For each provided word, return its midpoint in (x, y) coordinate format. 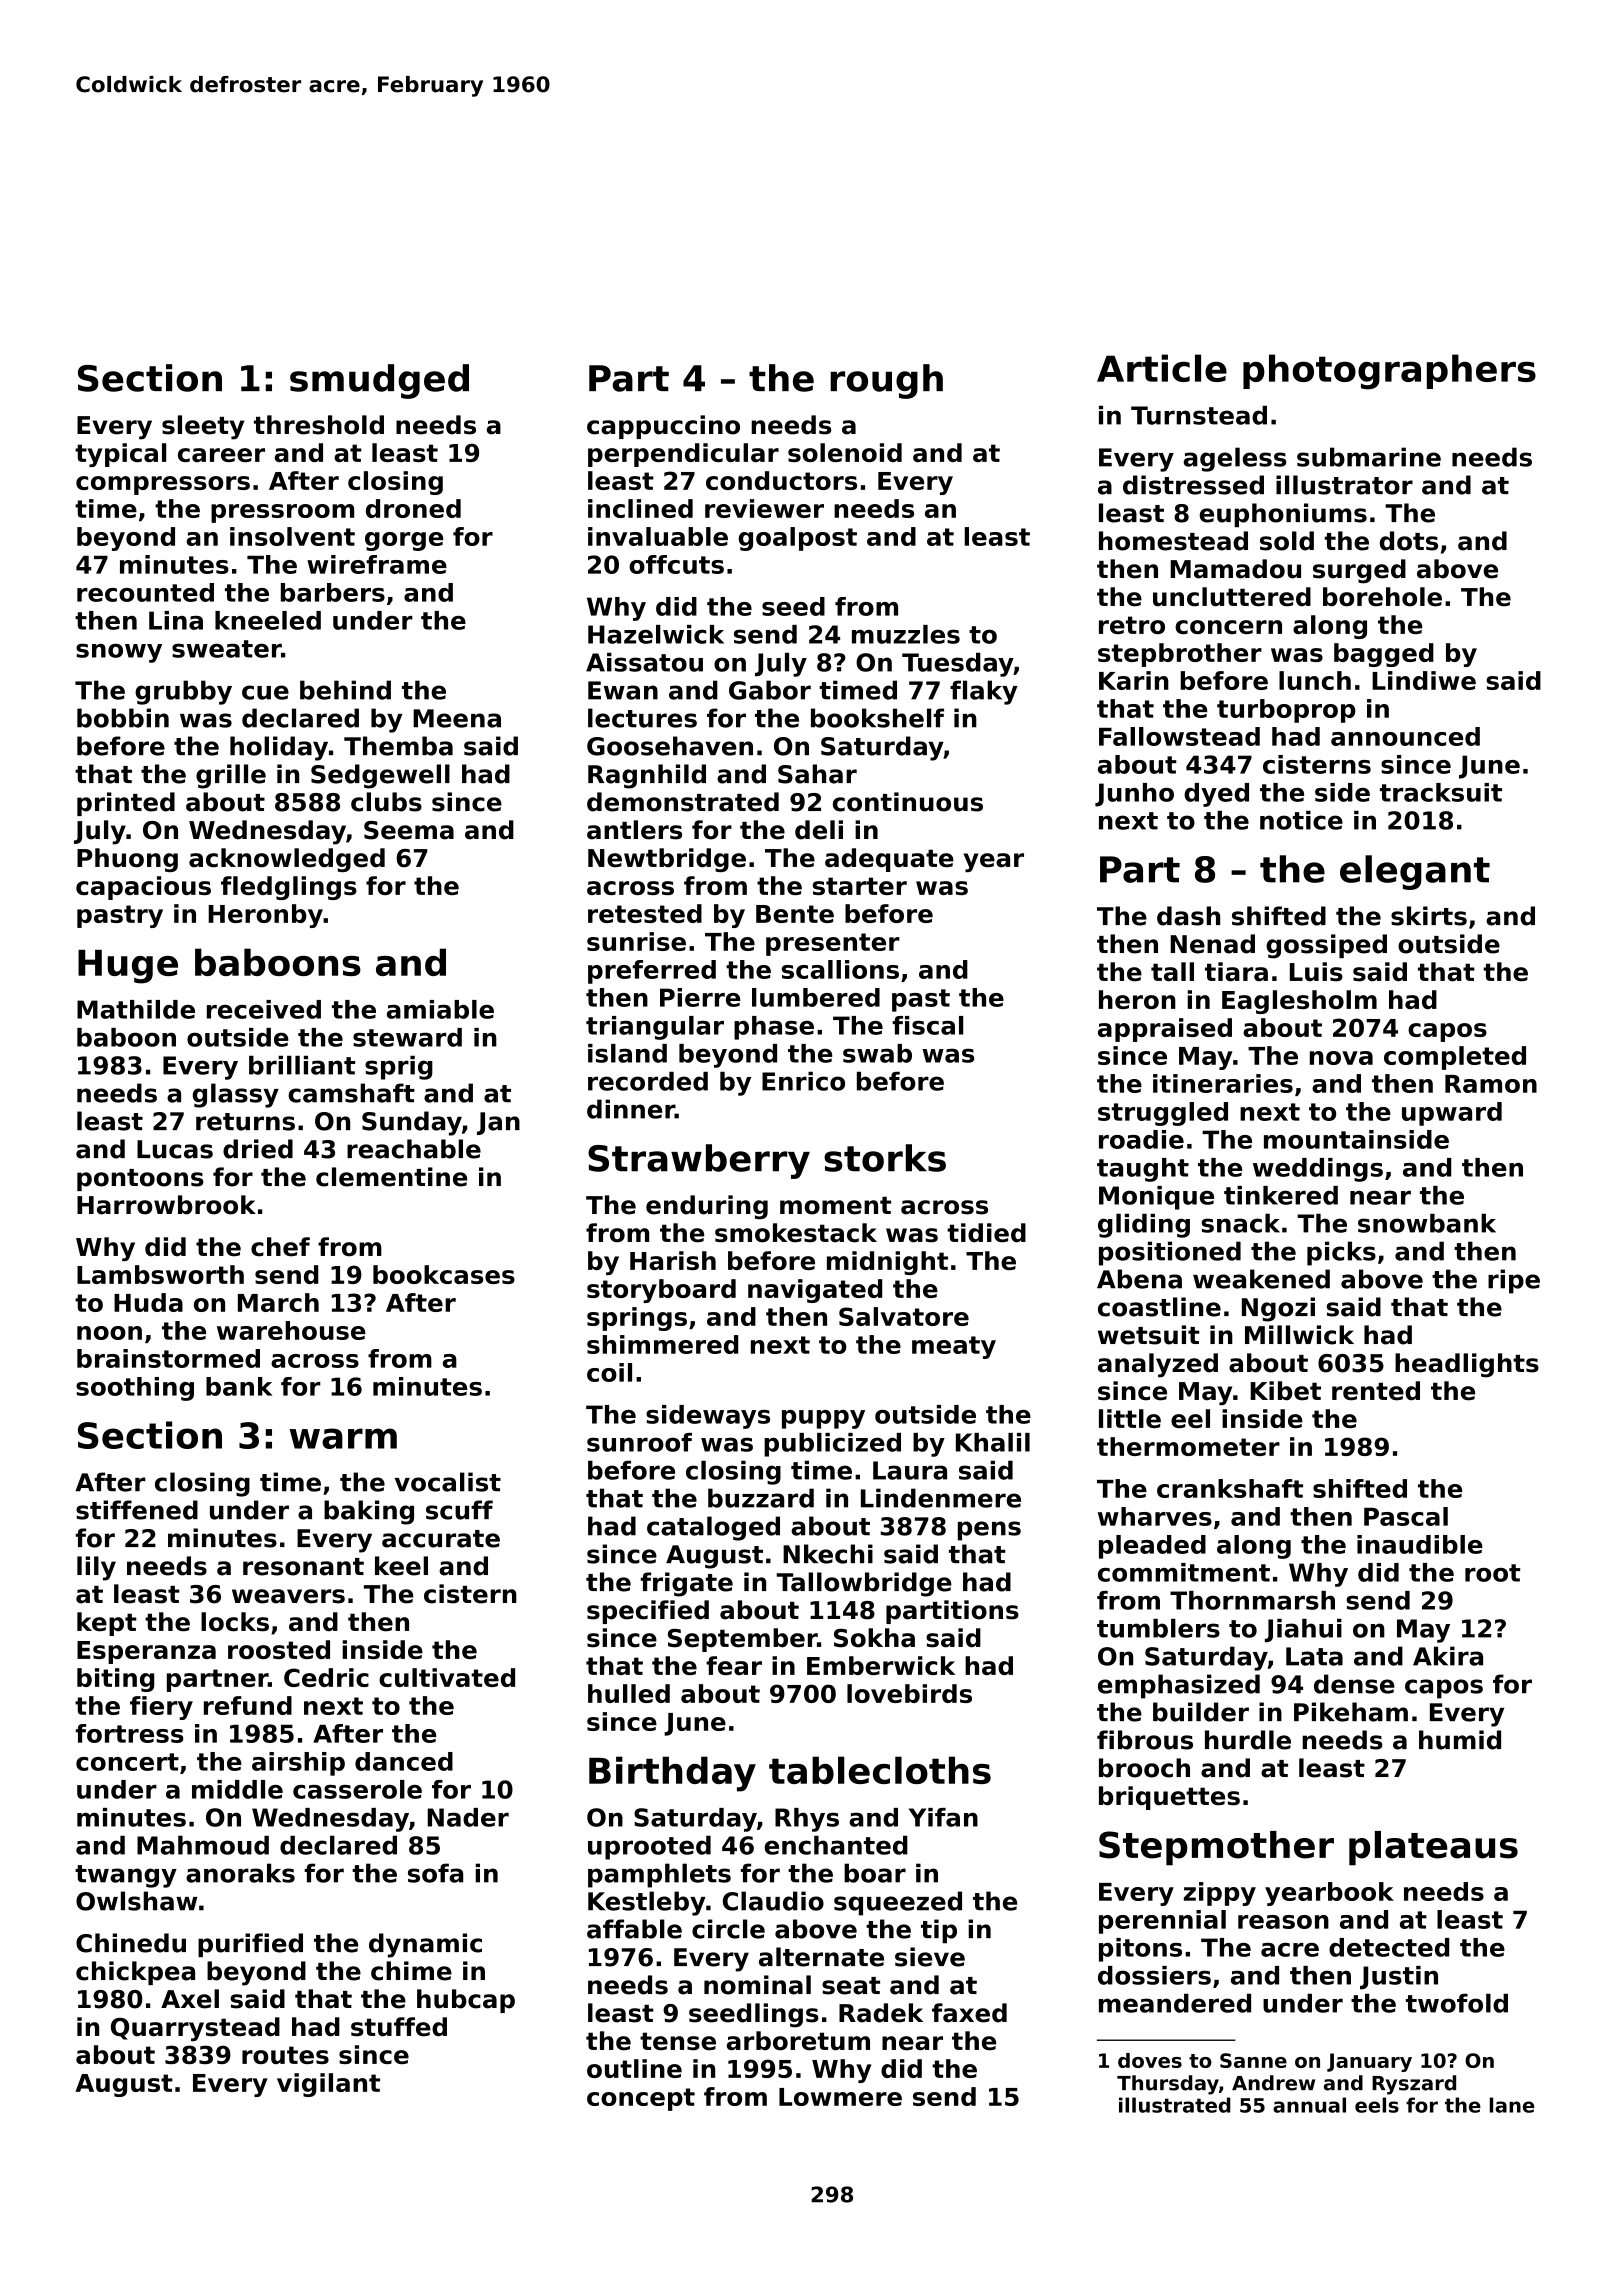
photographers (1389, 372)
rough (886, 381)
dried (258, 1149)
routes (285, 2055)
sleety (203, 427)
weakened (1261, 1279)
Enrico (803, 1081)
